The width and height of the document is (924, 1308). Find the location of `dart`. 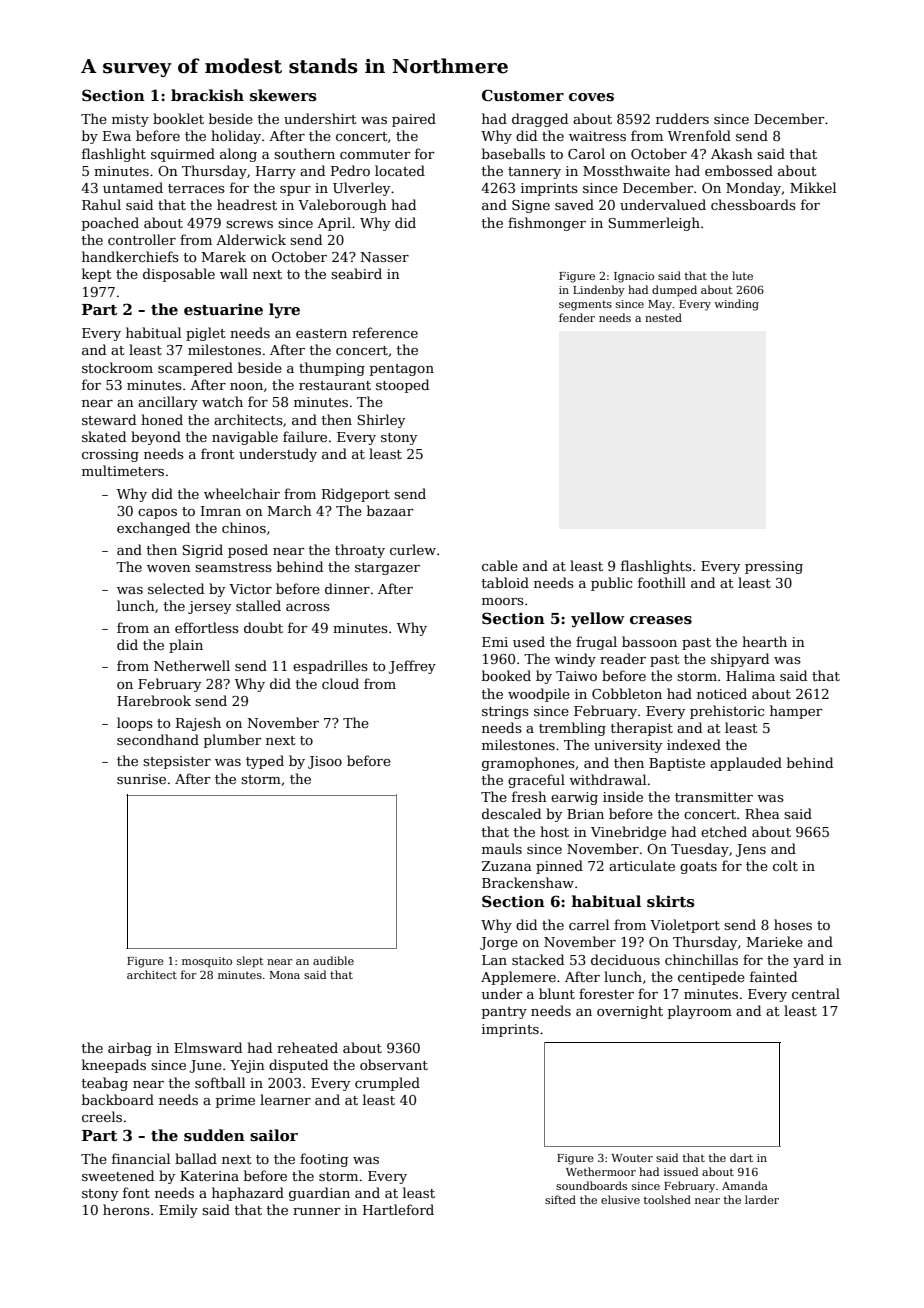

dart is located at coordinates (741, 1157).
